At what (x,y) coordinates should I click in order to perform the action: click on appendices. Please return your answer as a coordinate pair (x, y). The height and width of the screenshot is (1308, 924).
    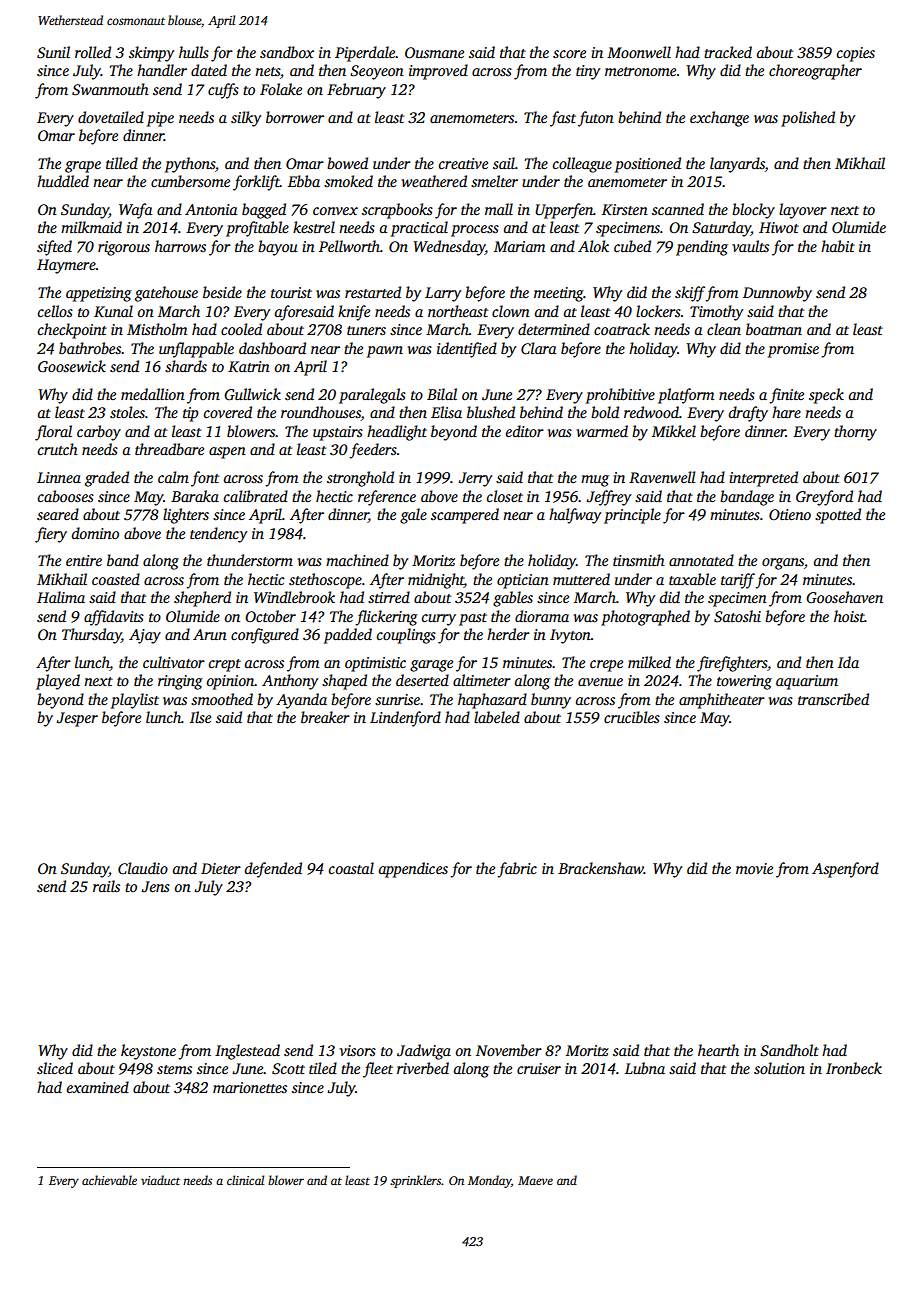
    Looking at the image, I should click on (413, 870).
